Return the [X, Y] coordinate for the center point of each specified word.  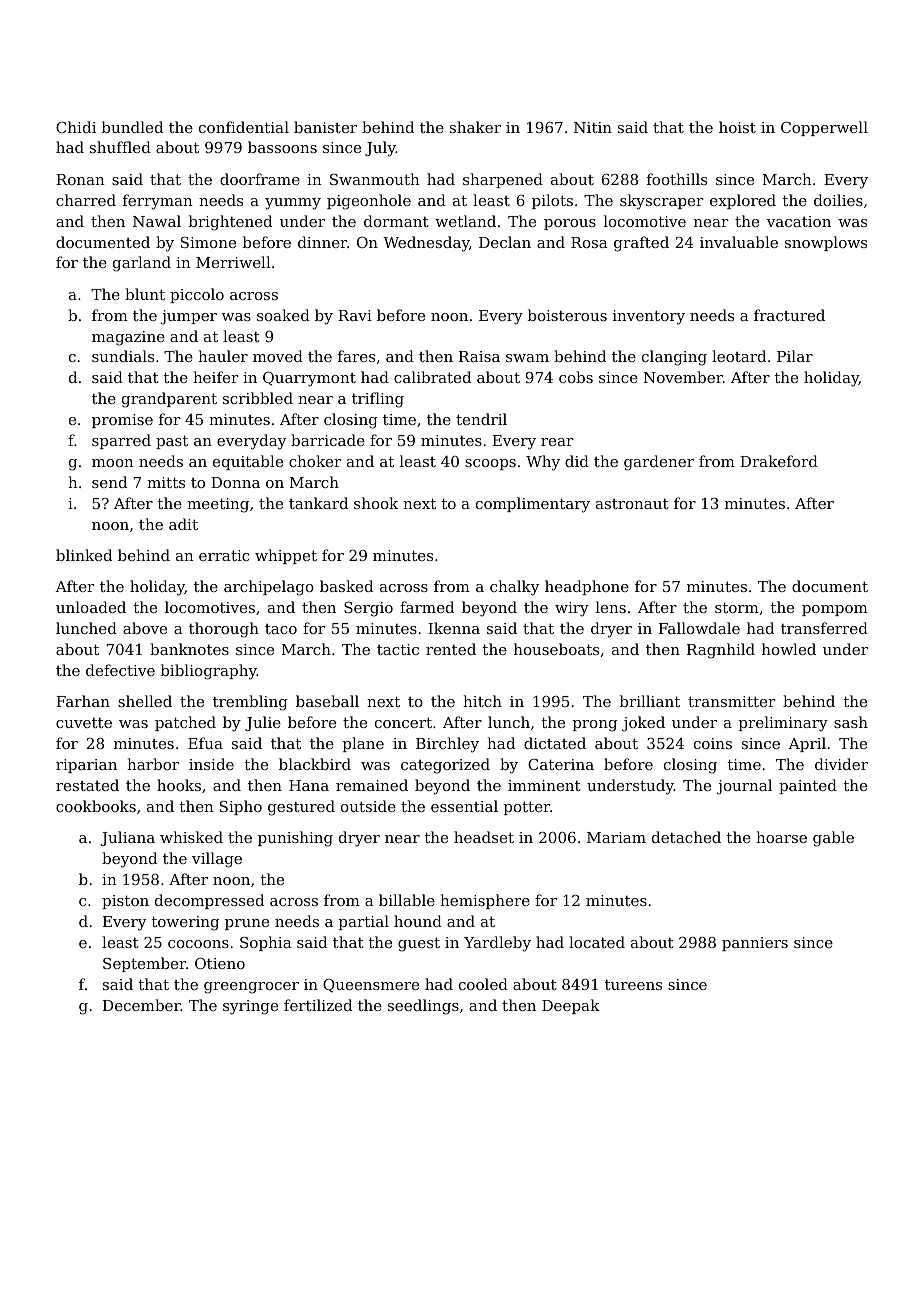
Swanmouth [375, 179]
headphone [587, 587]
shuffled [120, 147]
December [142, 1005]
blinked [84, 555]
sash [851, 722]
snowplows [826, 243]
